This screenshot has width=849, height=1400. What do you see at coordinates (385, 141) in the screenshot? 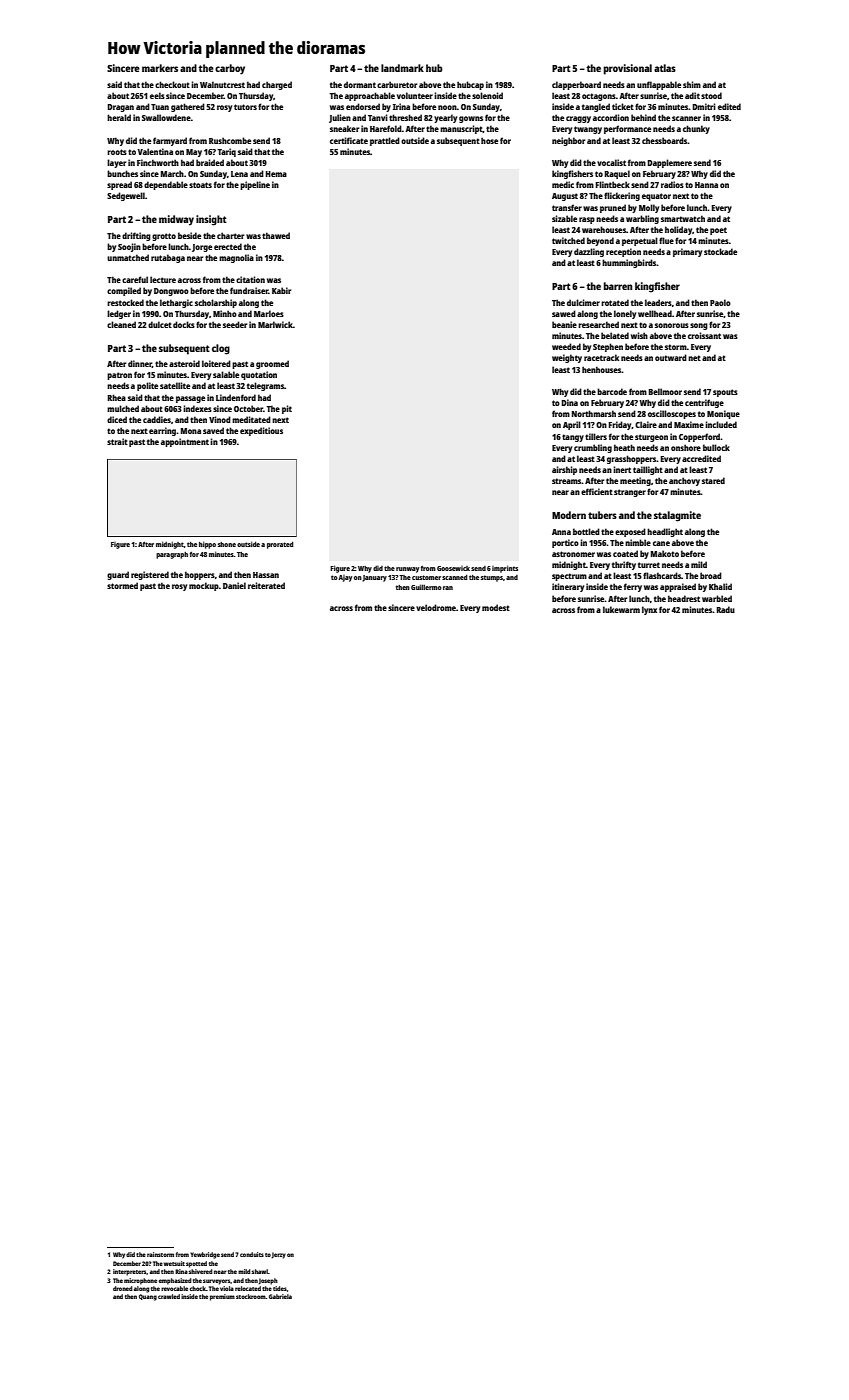
I see `prattled` at bounding box center [385, 141].
